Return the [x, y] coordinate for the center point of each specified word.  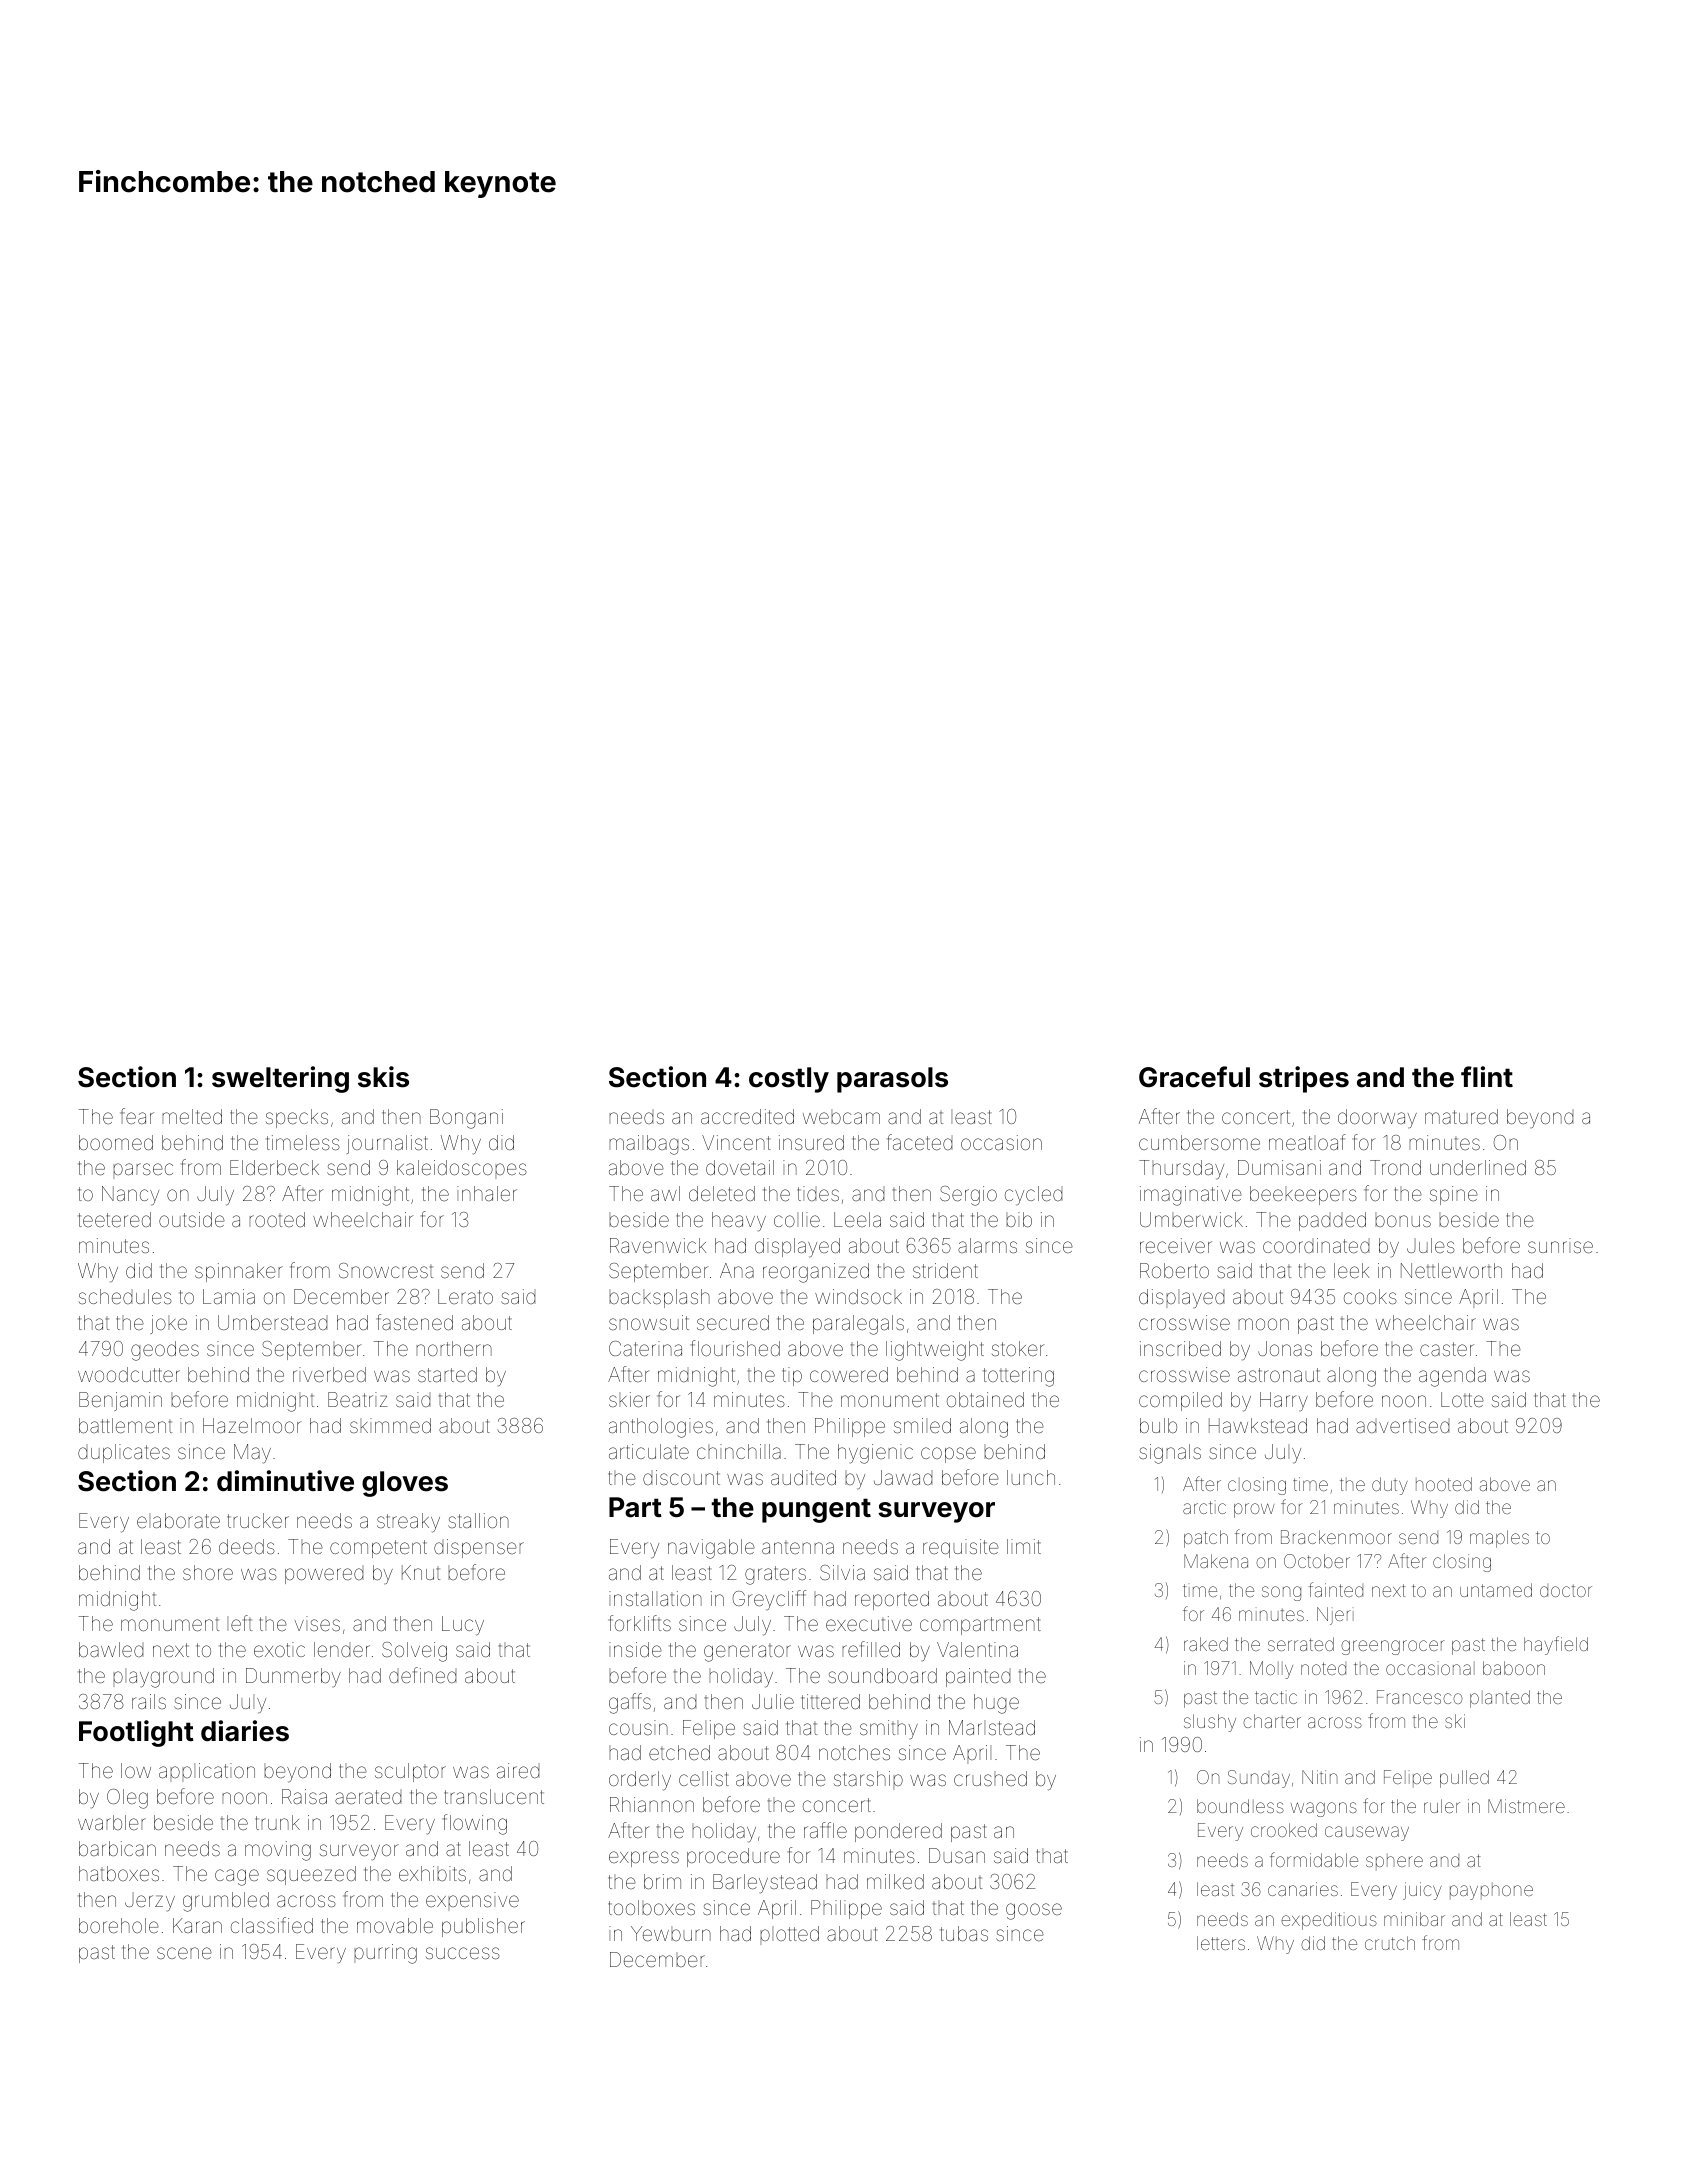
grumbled [226, 1902]
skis [383, 1077]
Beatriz [357, 1399]
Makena [1216, 1561]
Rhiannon [652, 1804]
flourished [735, 1348]
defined [422, 1675]
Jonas [1285, 1348]
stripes [1304, 1079]
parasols [892, 1080]
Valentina [977, 1649]
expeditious [1329, 1921]
